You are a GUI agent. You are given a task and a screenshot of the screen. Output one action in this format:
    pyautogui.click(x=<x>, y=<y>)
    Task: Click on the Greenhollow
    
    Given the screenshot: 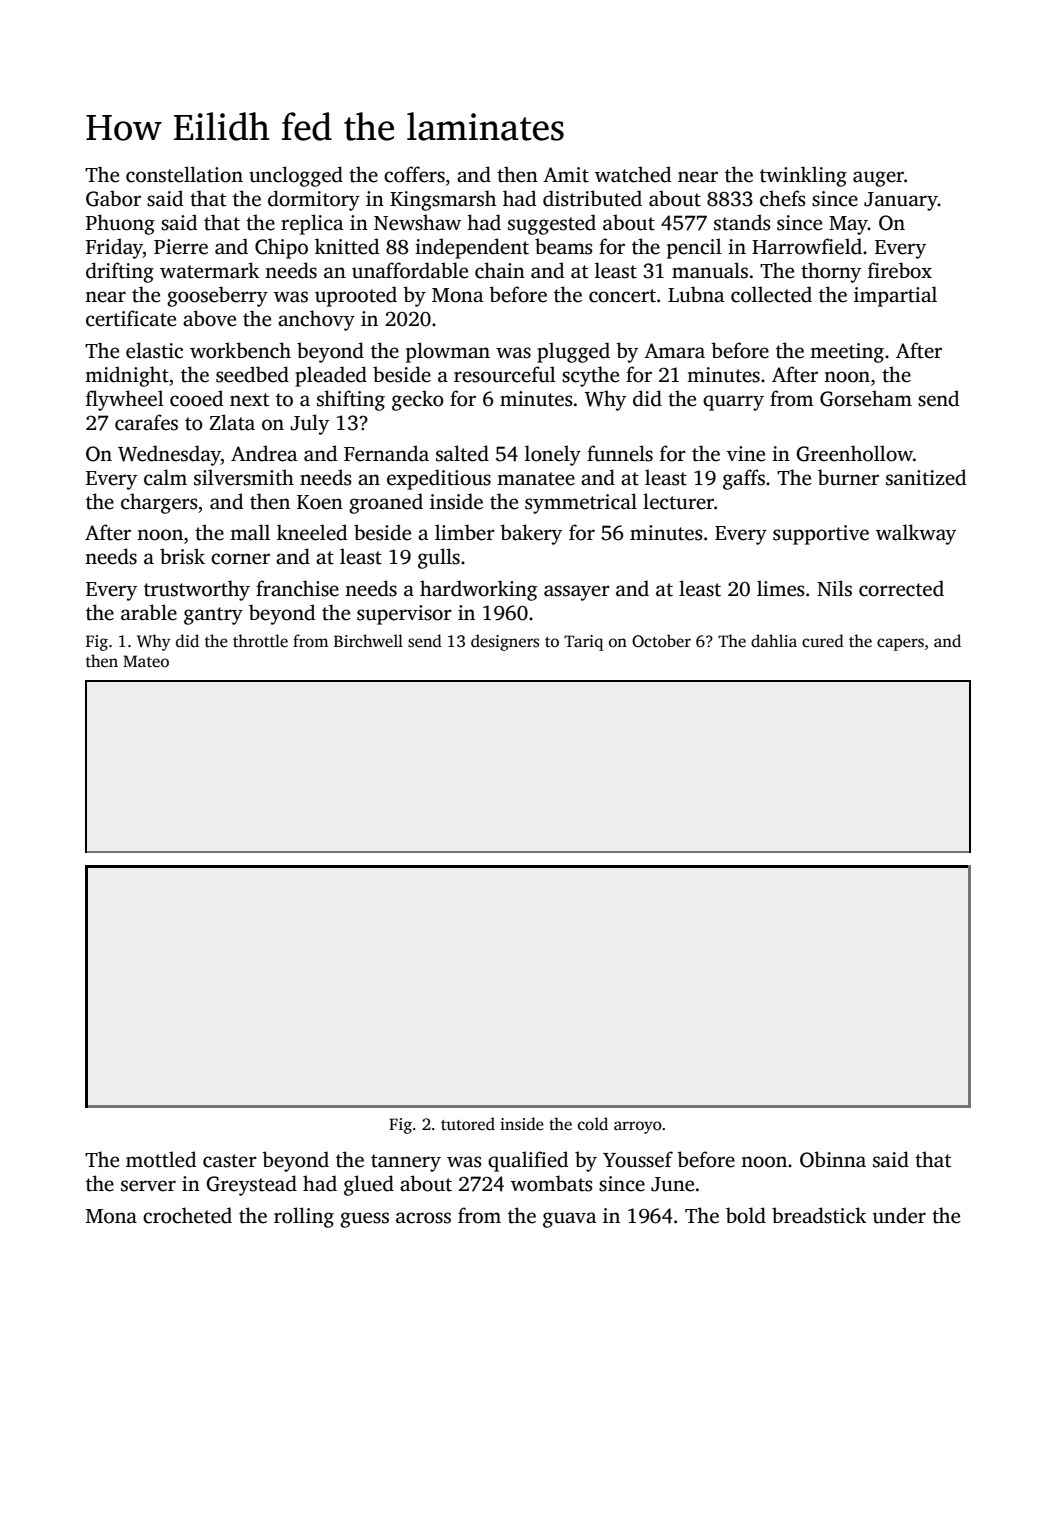 What is the action you would take?
    pyautogui.click(x=854, y=453)
